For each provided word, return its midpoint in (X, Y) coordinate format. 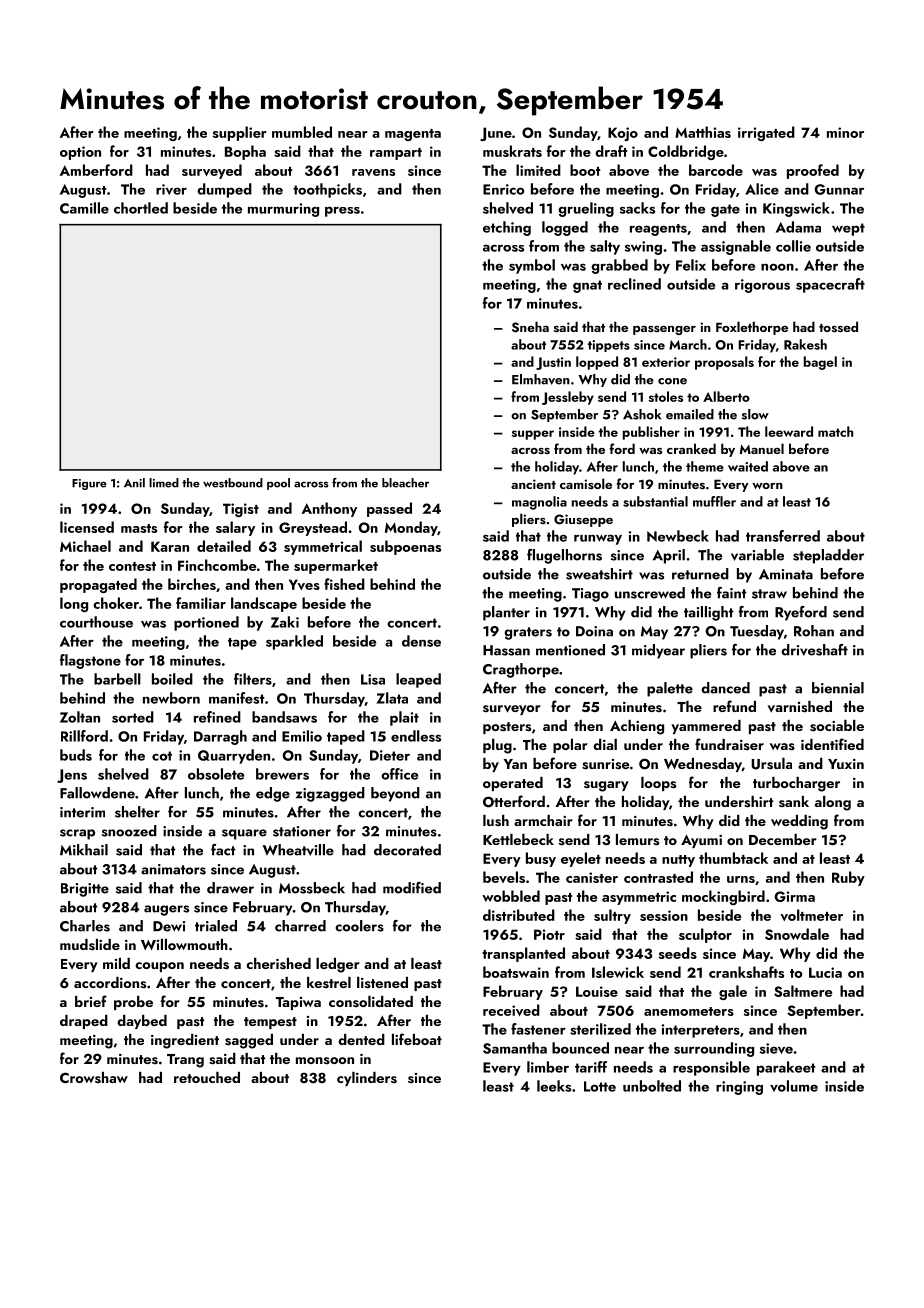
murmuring (283, 210)
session (664, 915)
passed (389, 509)
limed (164, 483)
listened (382, 982)
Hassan (506, 650)
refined (217, 717)
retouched (207, 1077)
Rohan (814, 631)
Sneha (530, 327)
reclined (634, 284)
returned (700, 574)
